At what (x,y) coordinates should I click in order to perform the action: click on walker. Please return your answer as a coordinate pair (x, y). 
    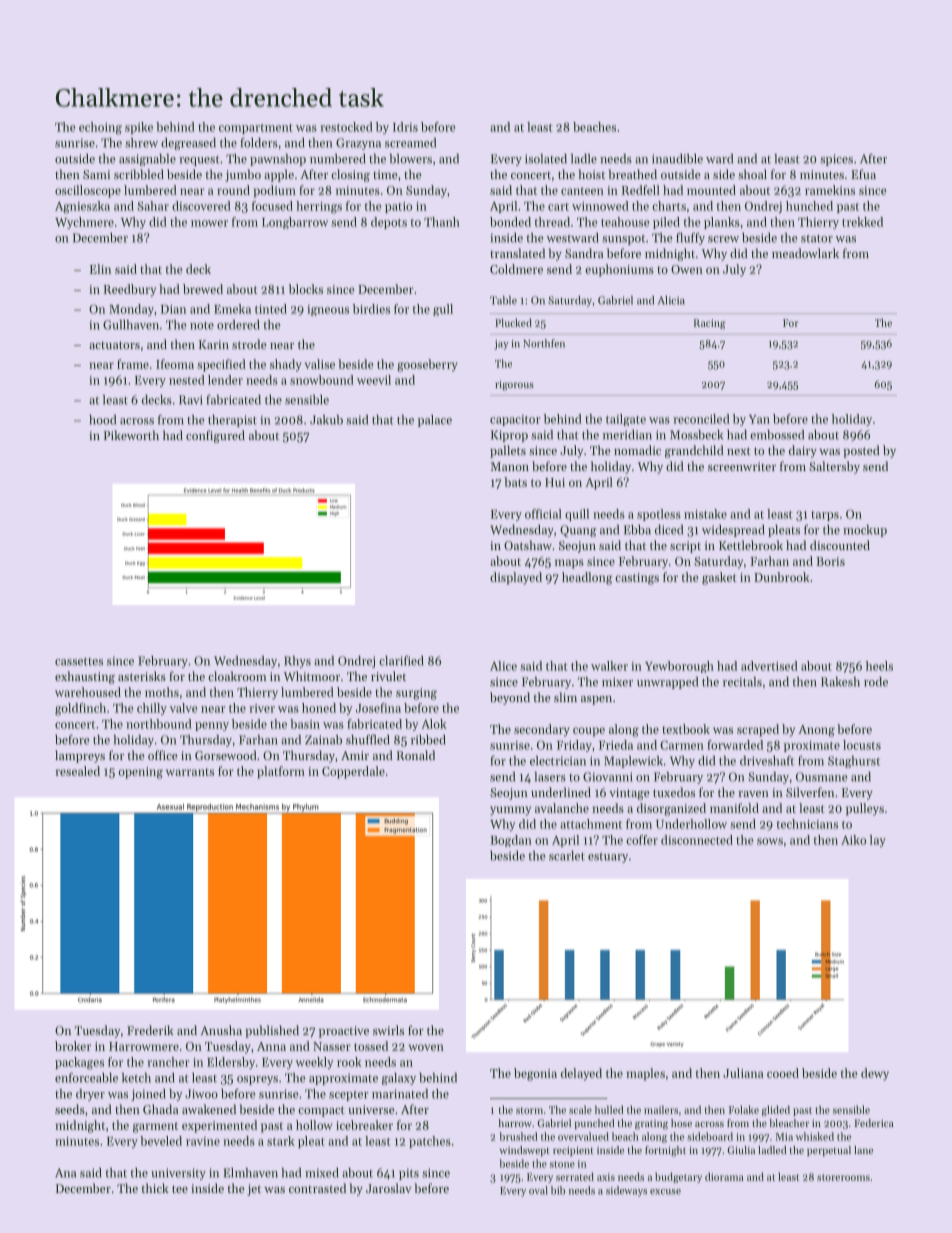
    Looking at the image, I should click on (609, 666).
